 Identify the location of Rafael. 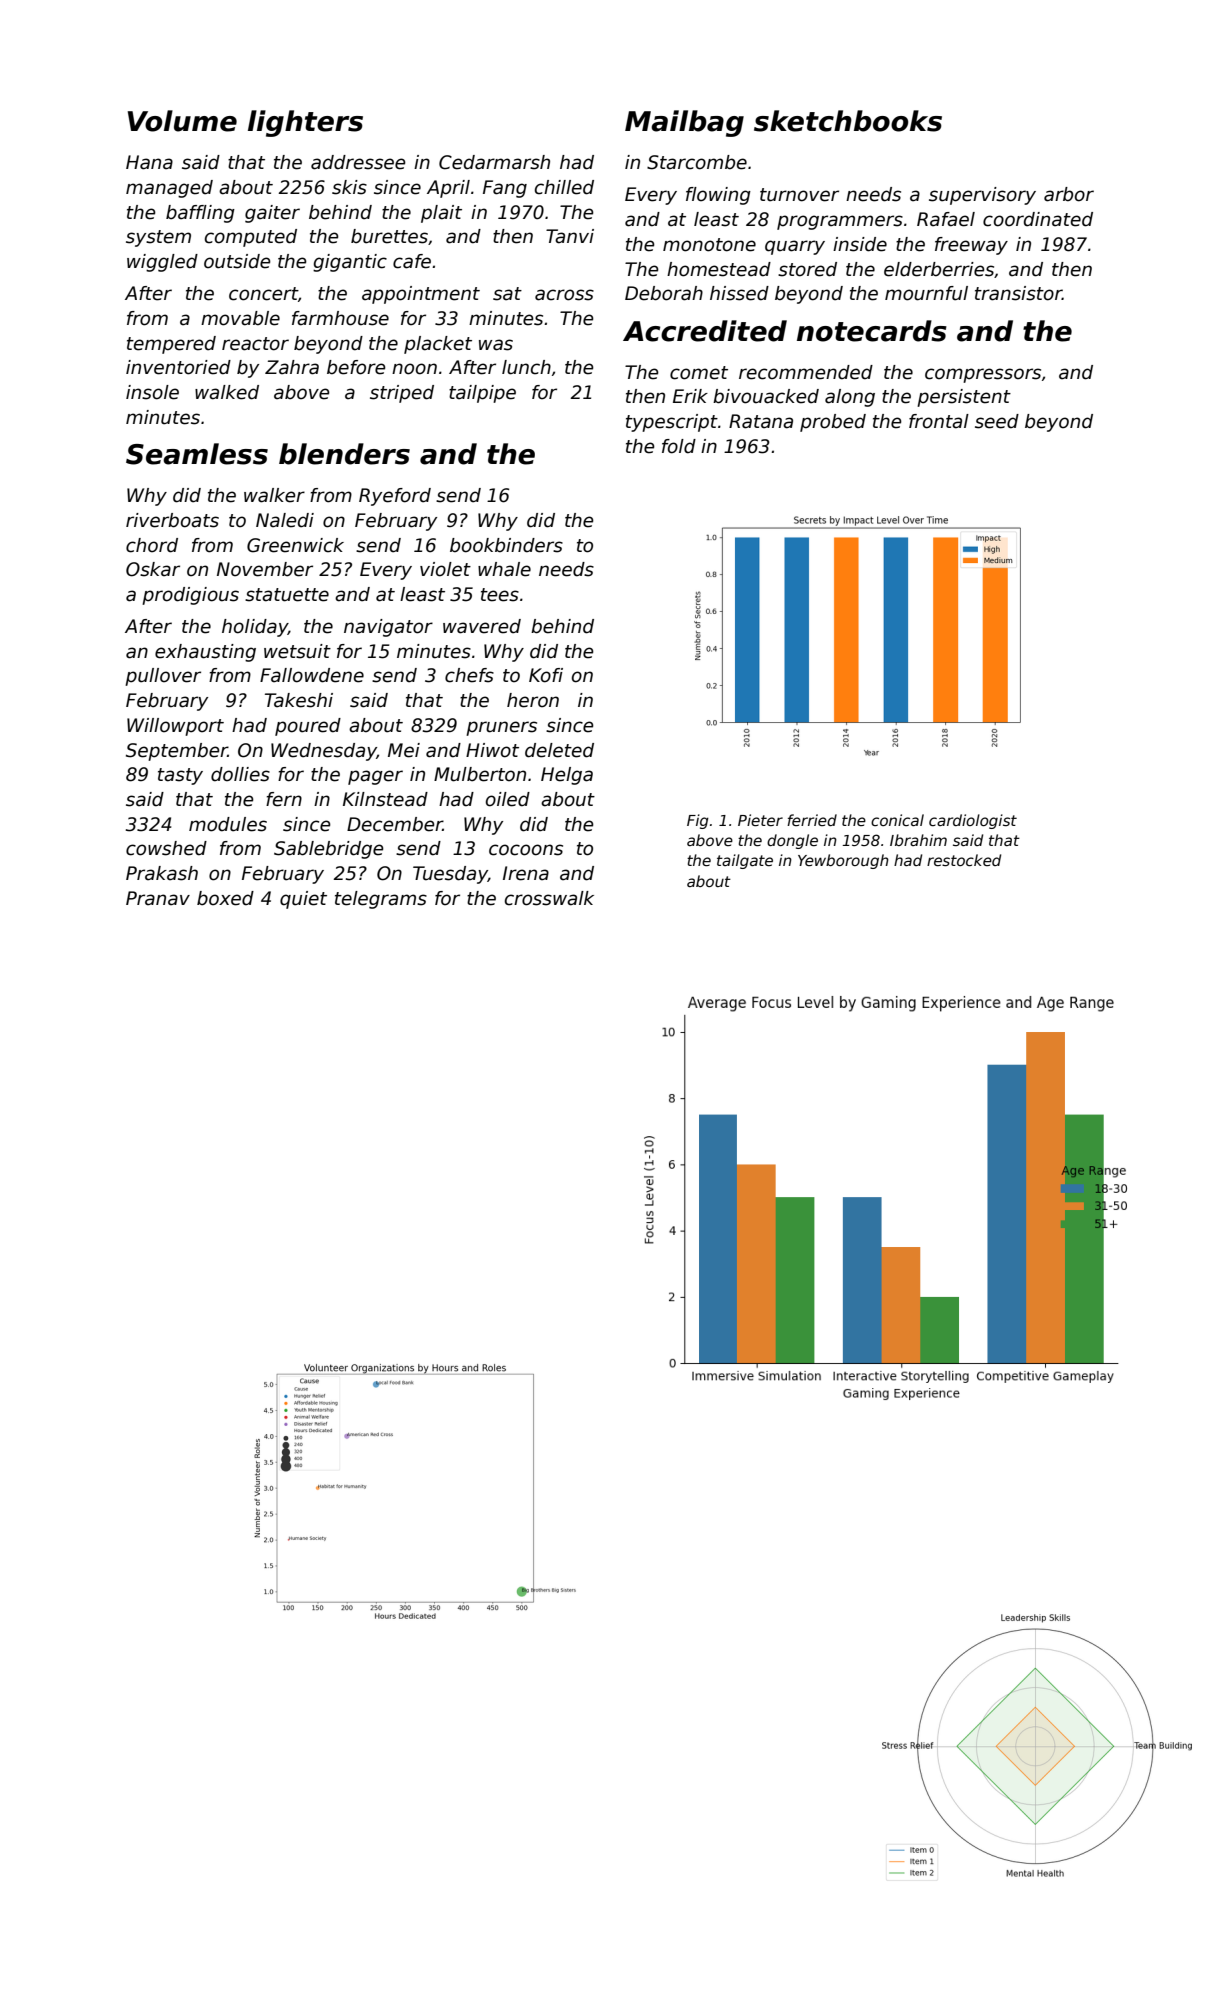
(946, 219).
